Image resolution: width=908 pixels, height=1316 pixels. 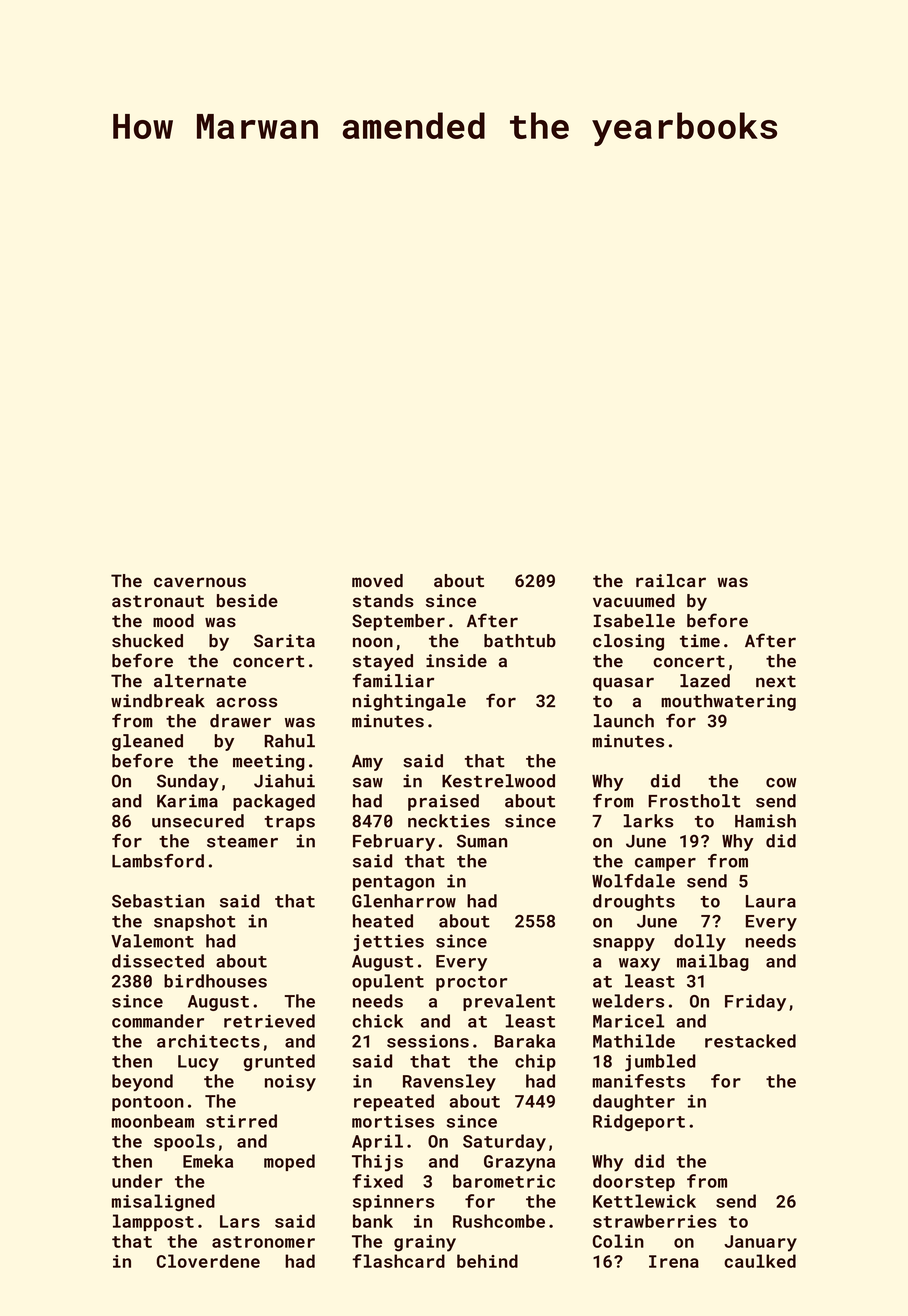 I want to click on moved, so click(x=377, y=580).
